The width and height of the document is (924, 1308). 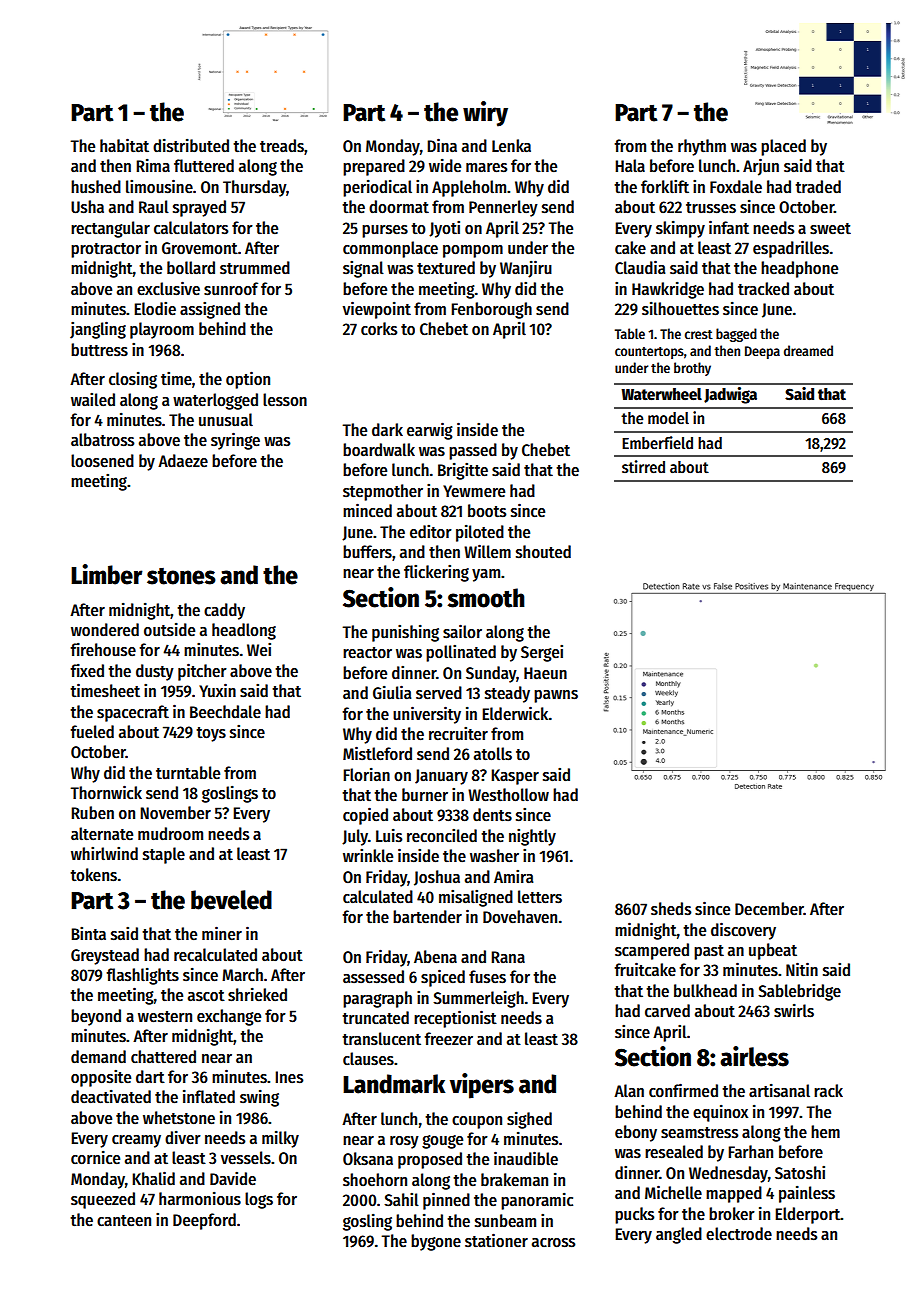 What do you see at coordinates (736, 335) in the document?
I see `bagged` at bounding box center [736, 335].
